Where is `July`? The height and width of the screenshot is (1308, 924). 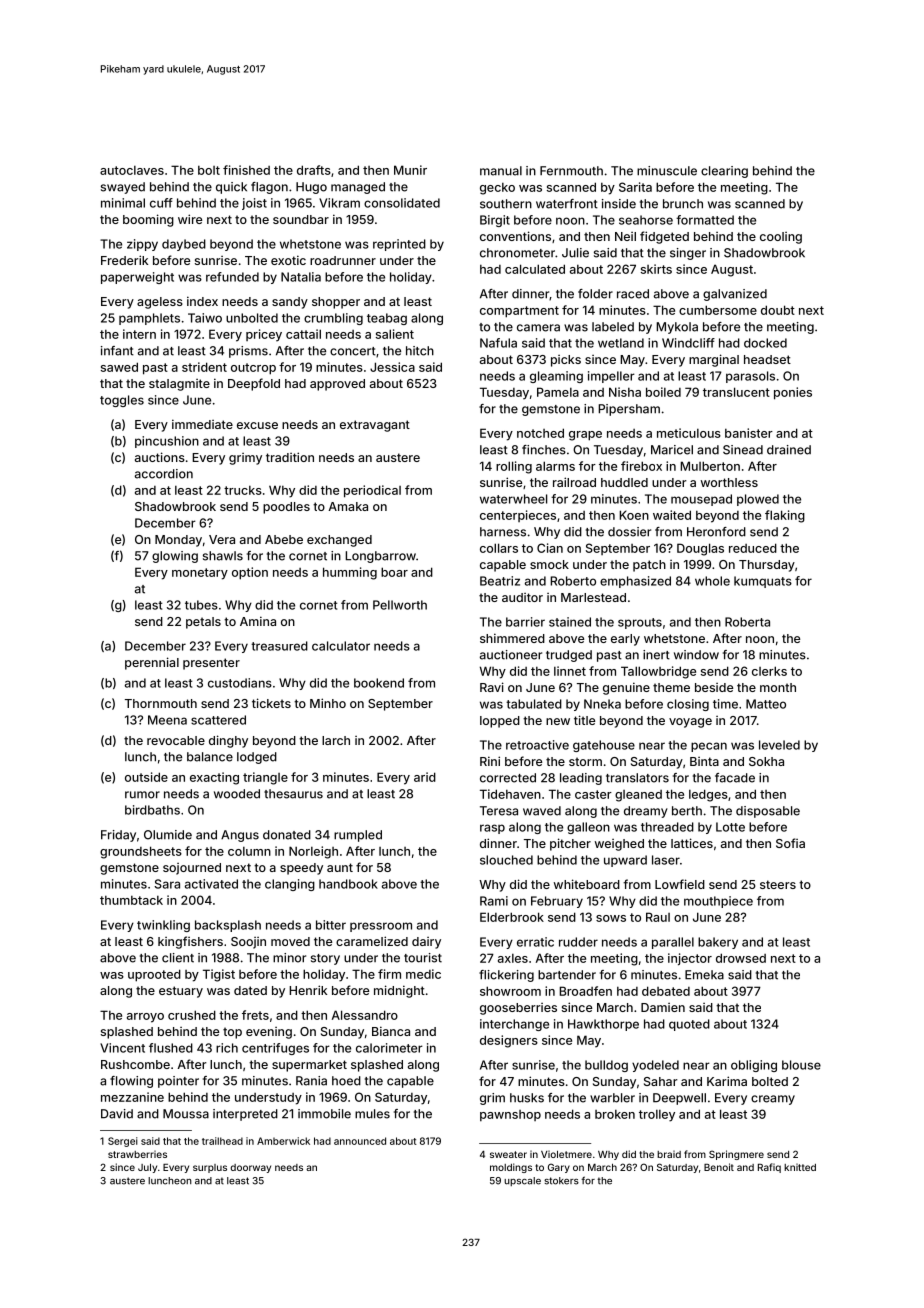 July is located at coordinates (147, 1168).
